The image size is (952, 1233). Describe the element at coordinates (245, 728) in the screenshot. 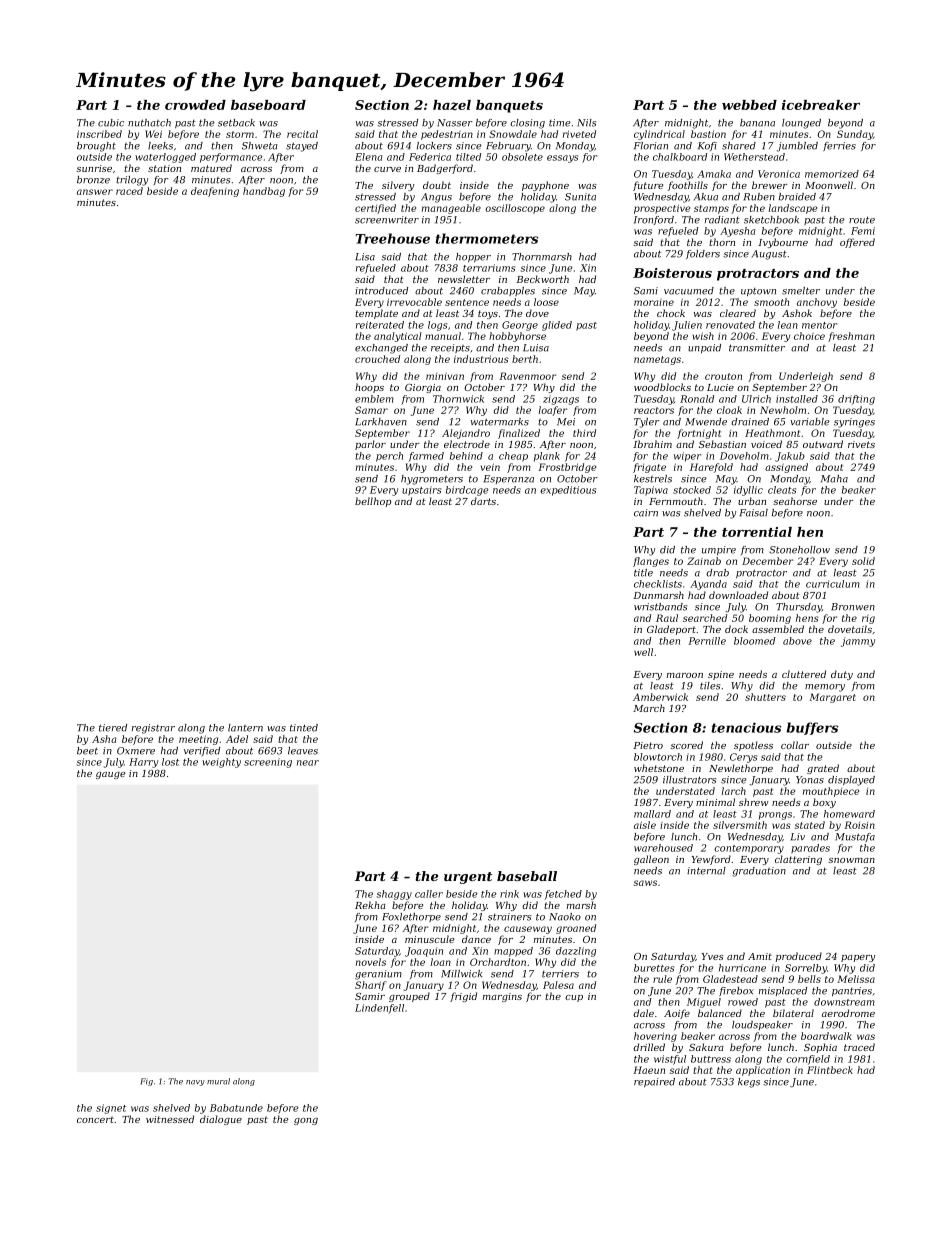

I see `lantern` at that location.
